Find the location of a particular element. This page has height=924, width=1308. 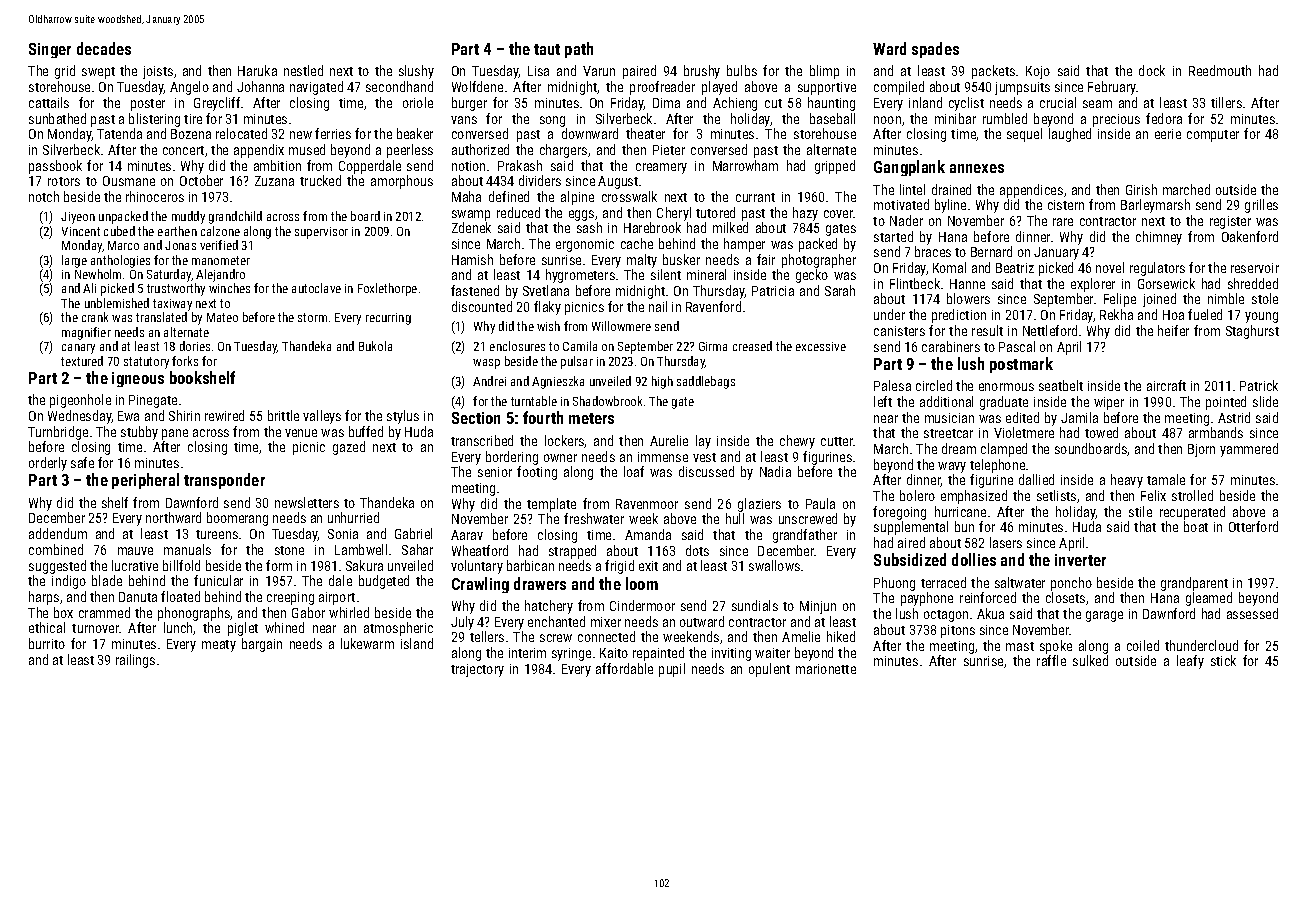

spades is located at coordinates (935, 50).
